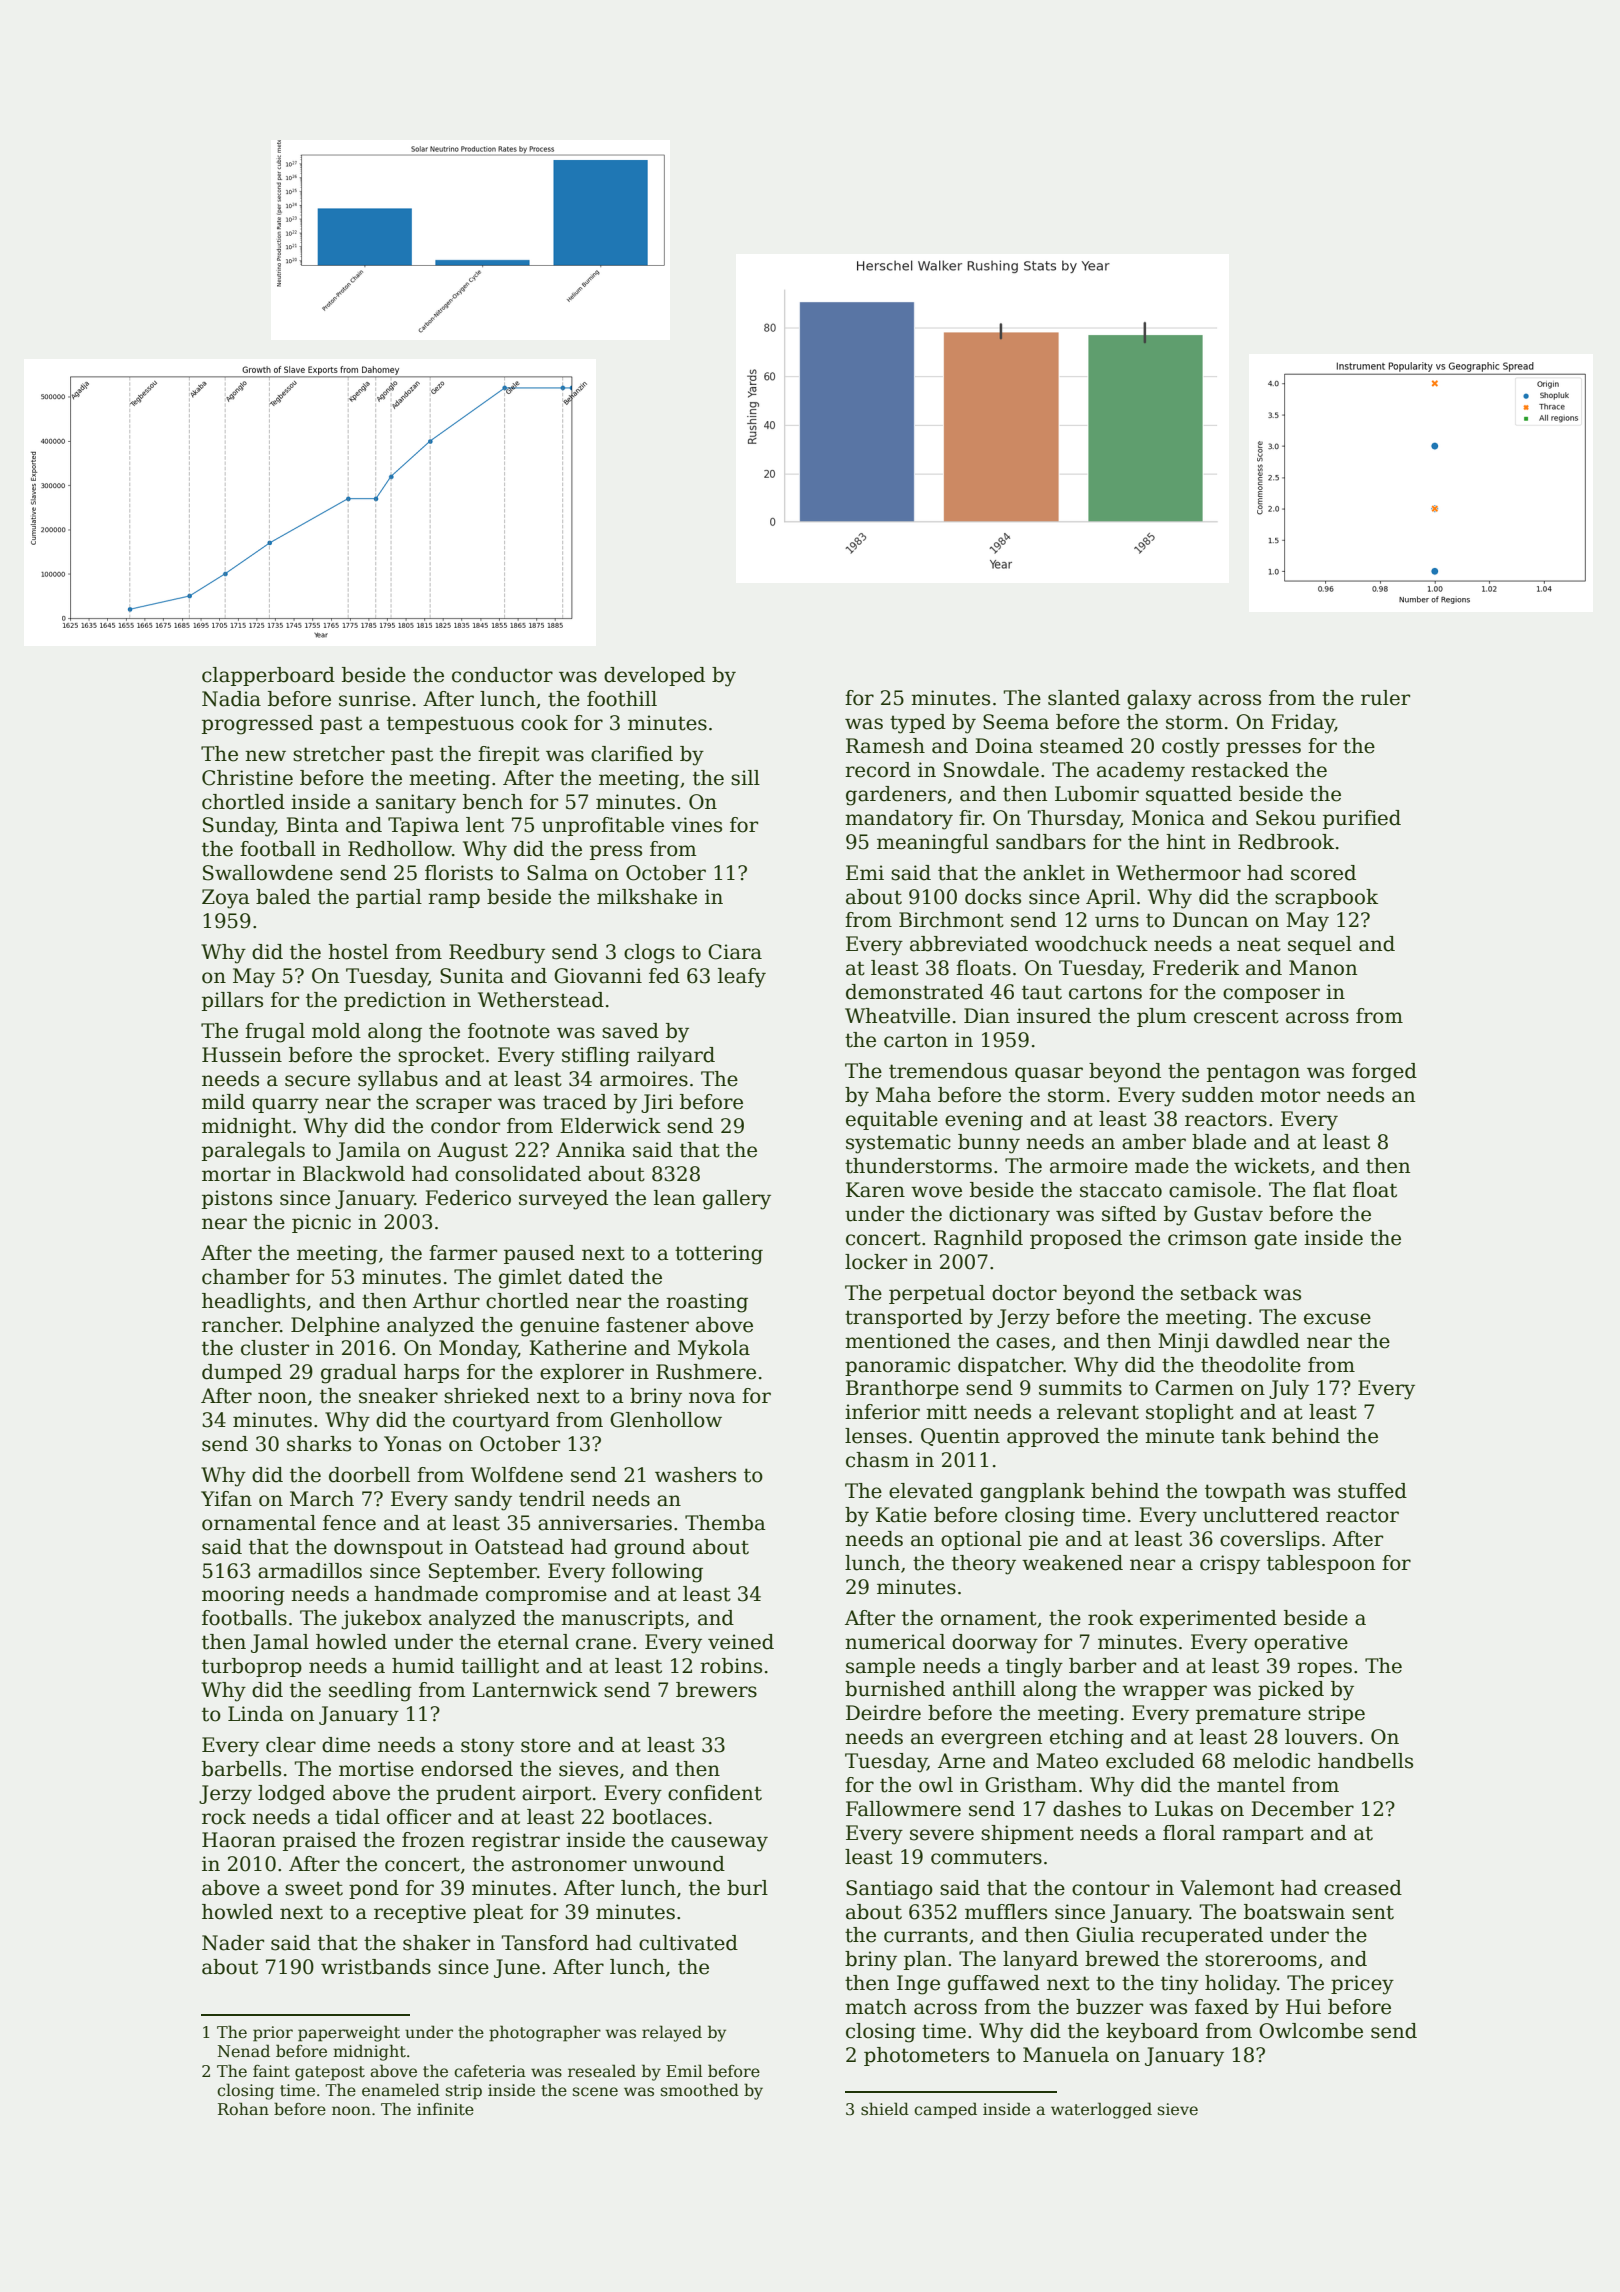 Image resolution: width=1620 pixels, height=2292 pixels. Describe the element at coordinates (1101, 2110) in the screenshot. I see `waterlogged` at that location.
